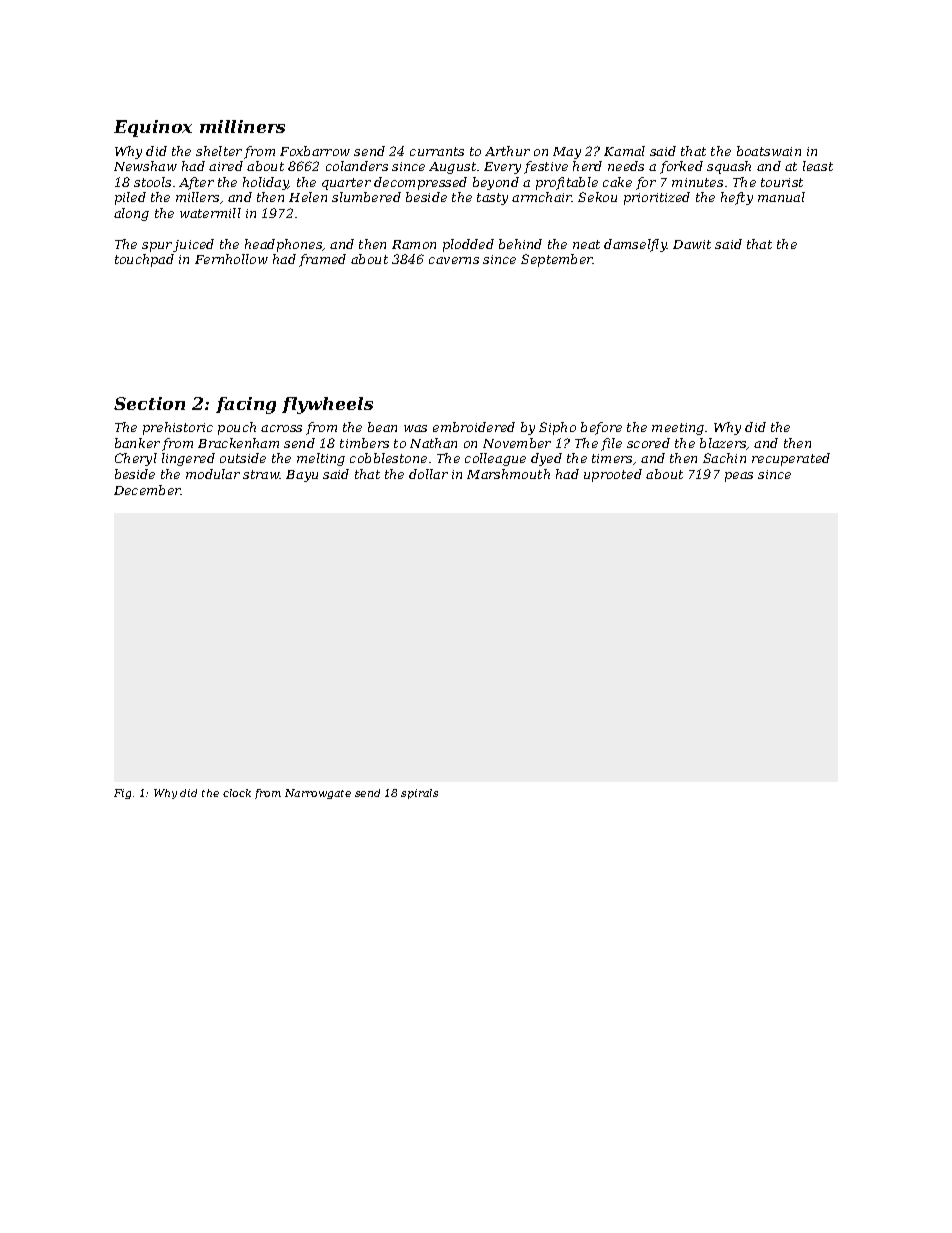 This page has width=952, height=1233. I want to click on December, so click(147, 490).
